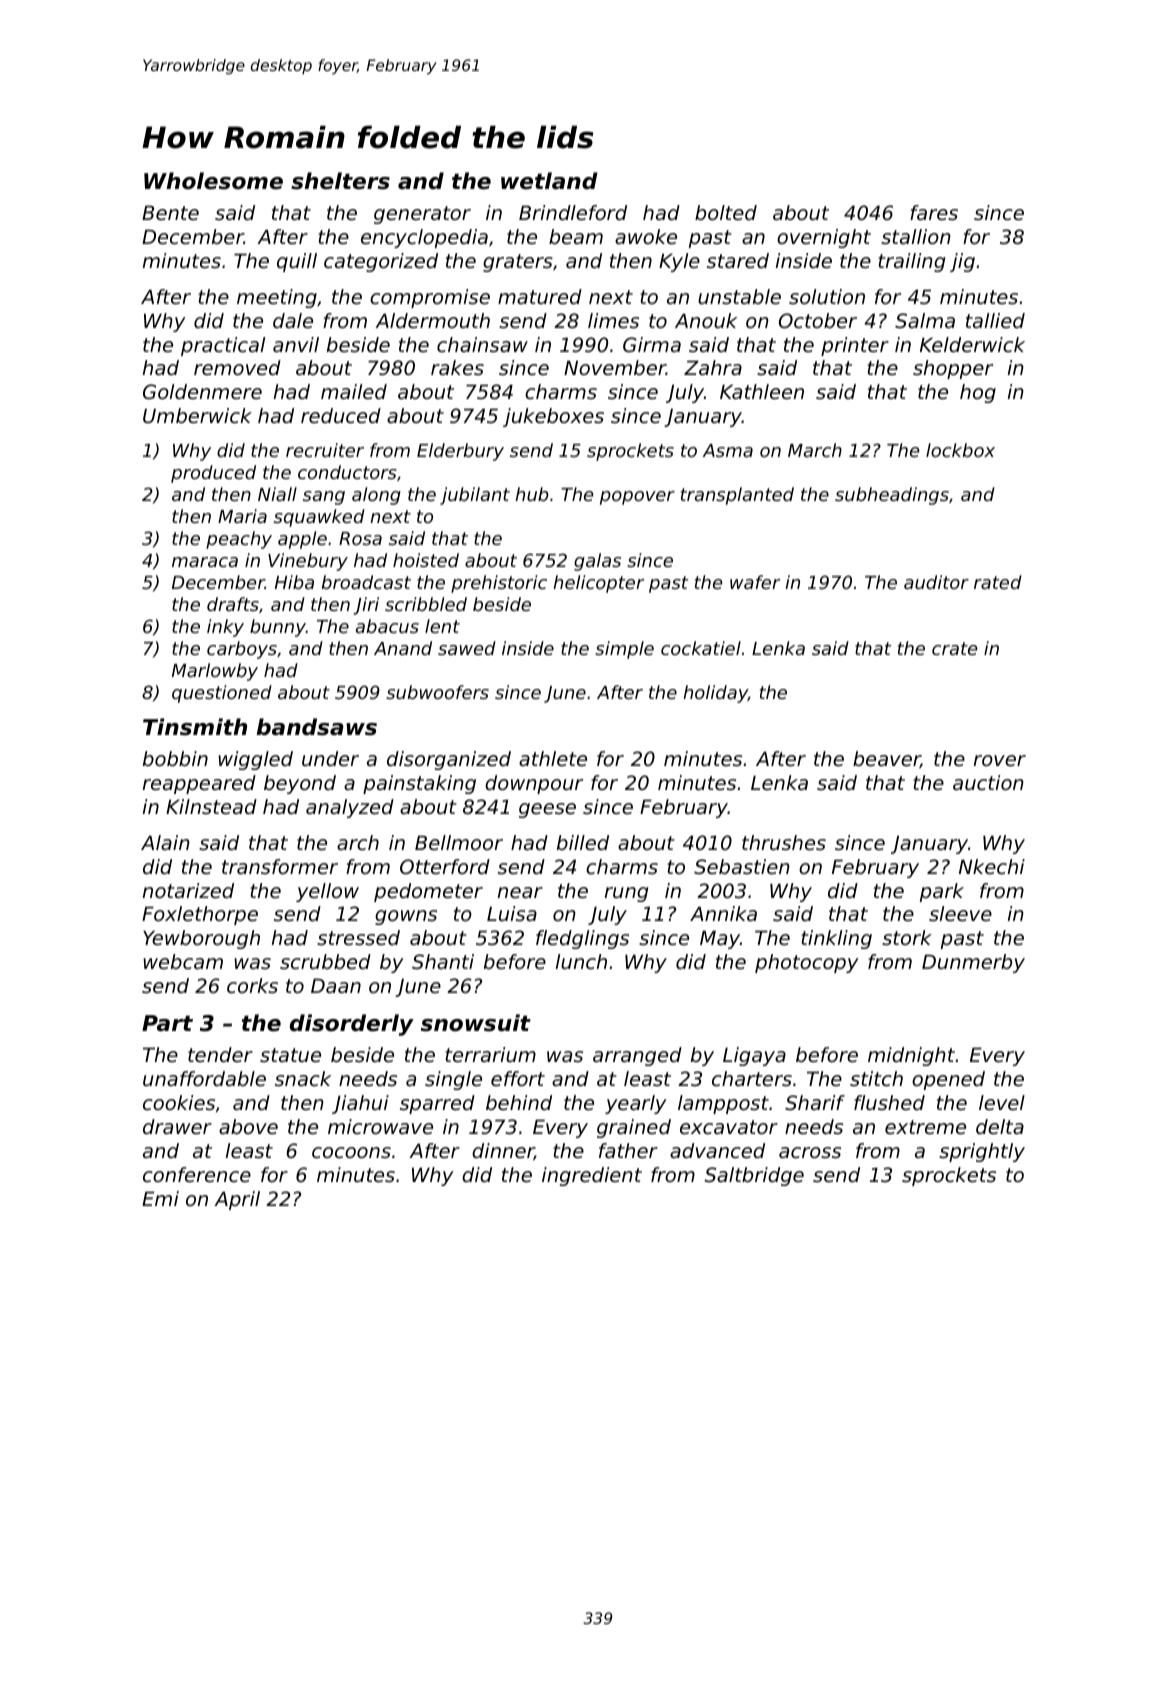  Describe the element at coordinates (592, 1176) in the screenshot. I see `ingredient` at that location.
